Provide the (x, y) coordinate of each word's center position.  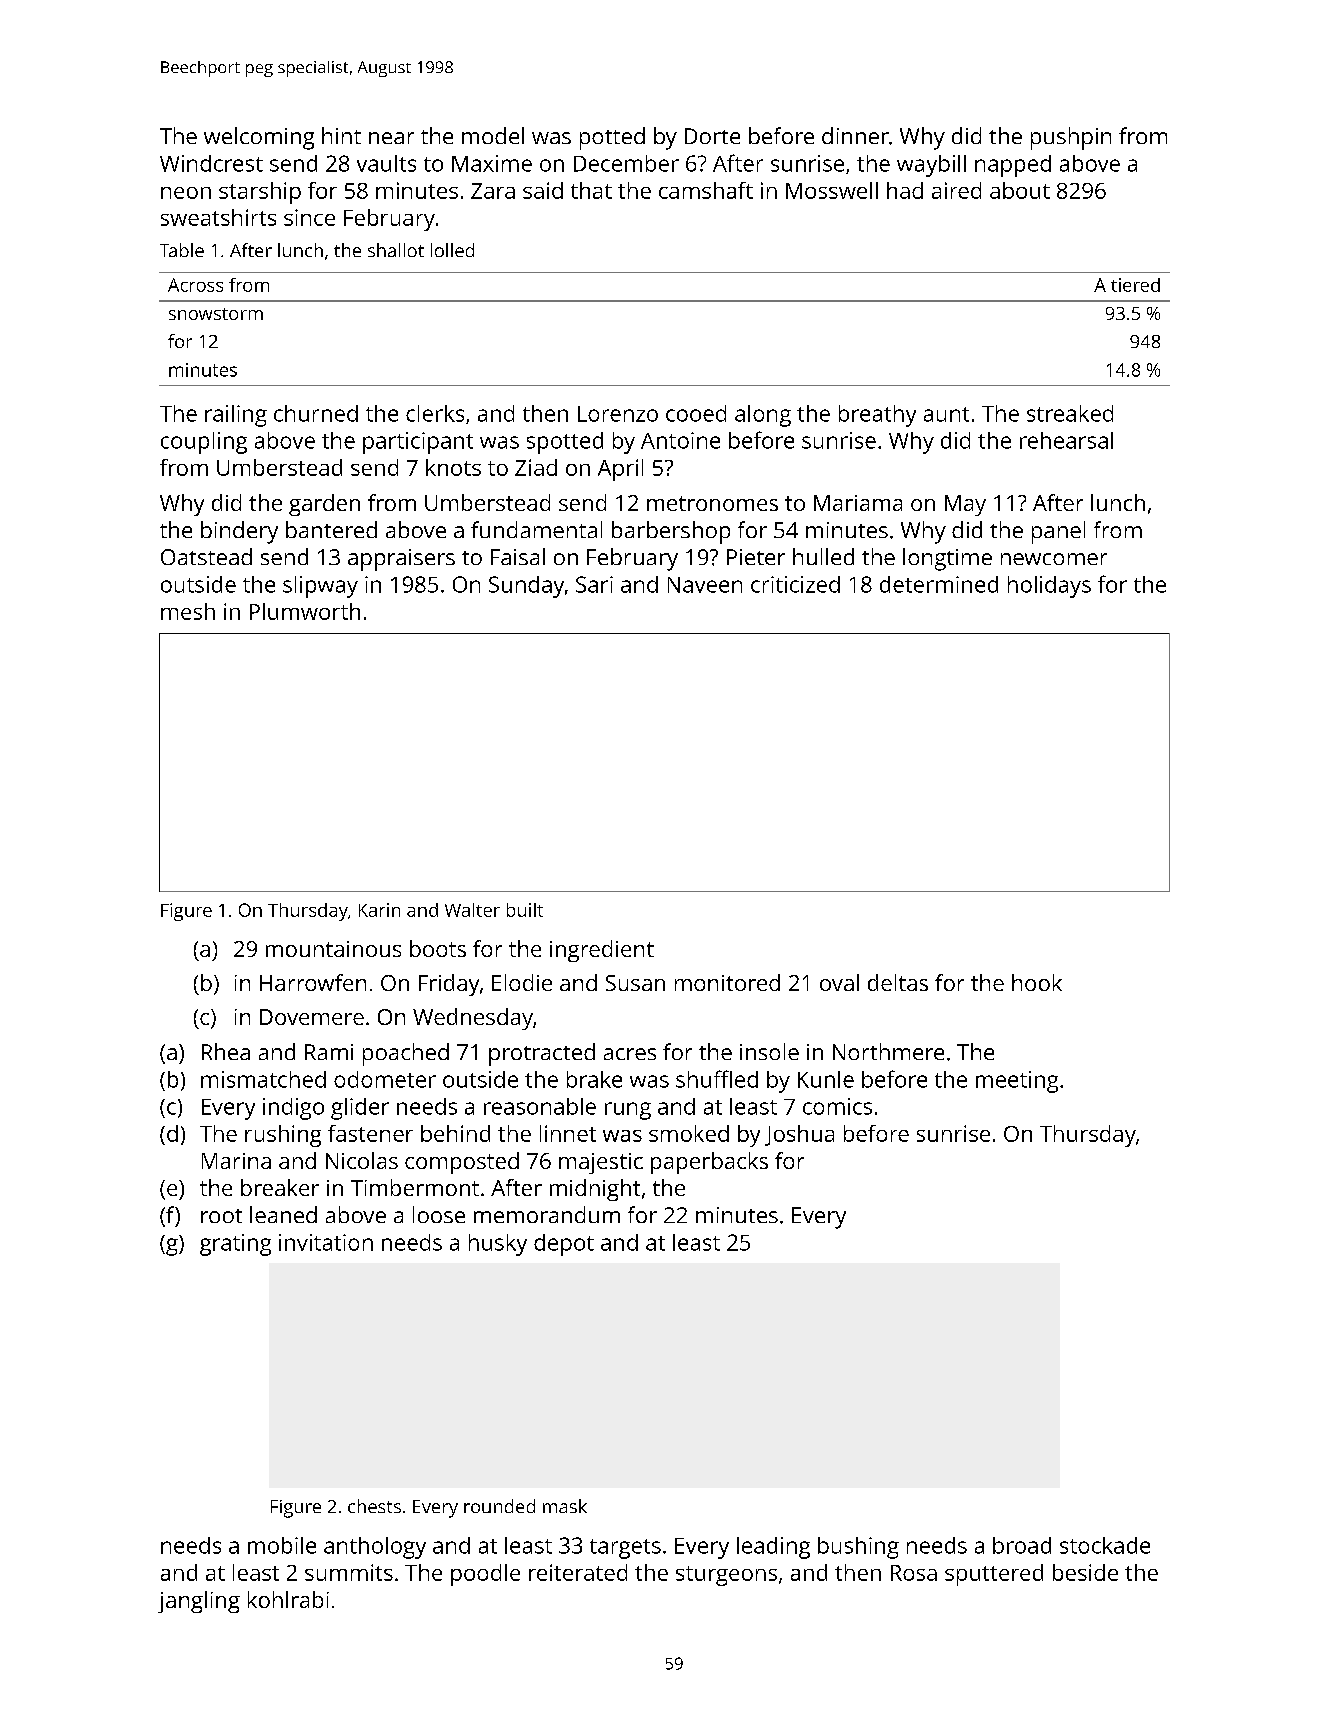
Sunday (526, 587)
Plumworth (305, 611)
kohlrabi (288, 1599)
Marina (236, 1161)
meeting (1017, 1082)
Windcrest (211, 163)
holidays (1049, 587)
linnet (568, 1133)
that (591, 190)
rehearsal (1066, 440)
